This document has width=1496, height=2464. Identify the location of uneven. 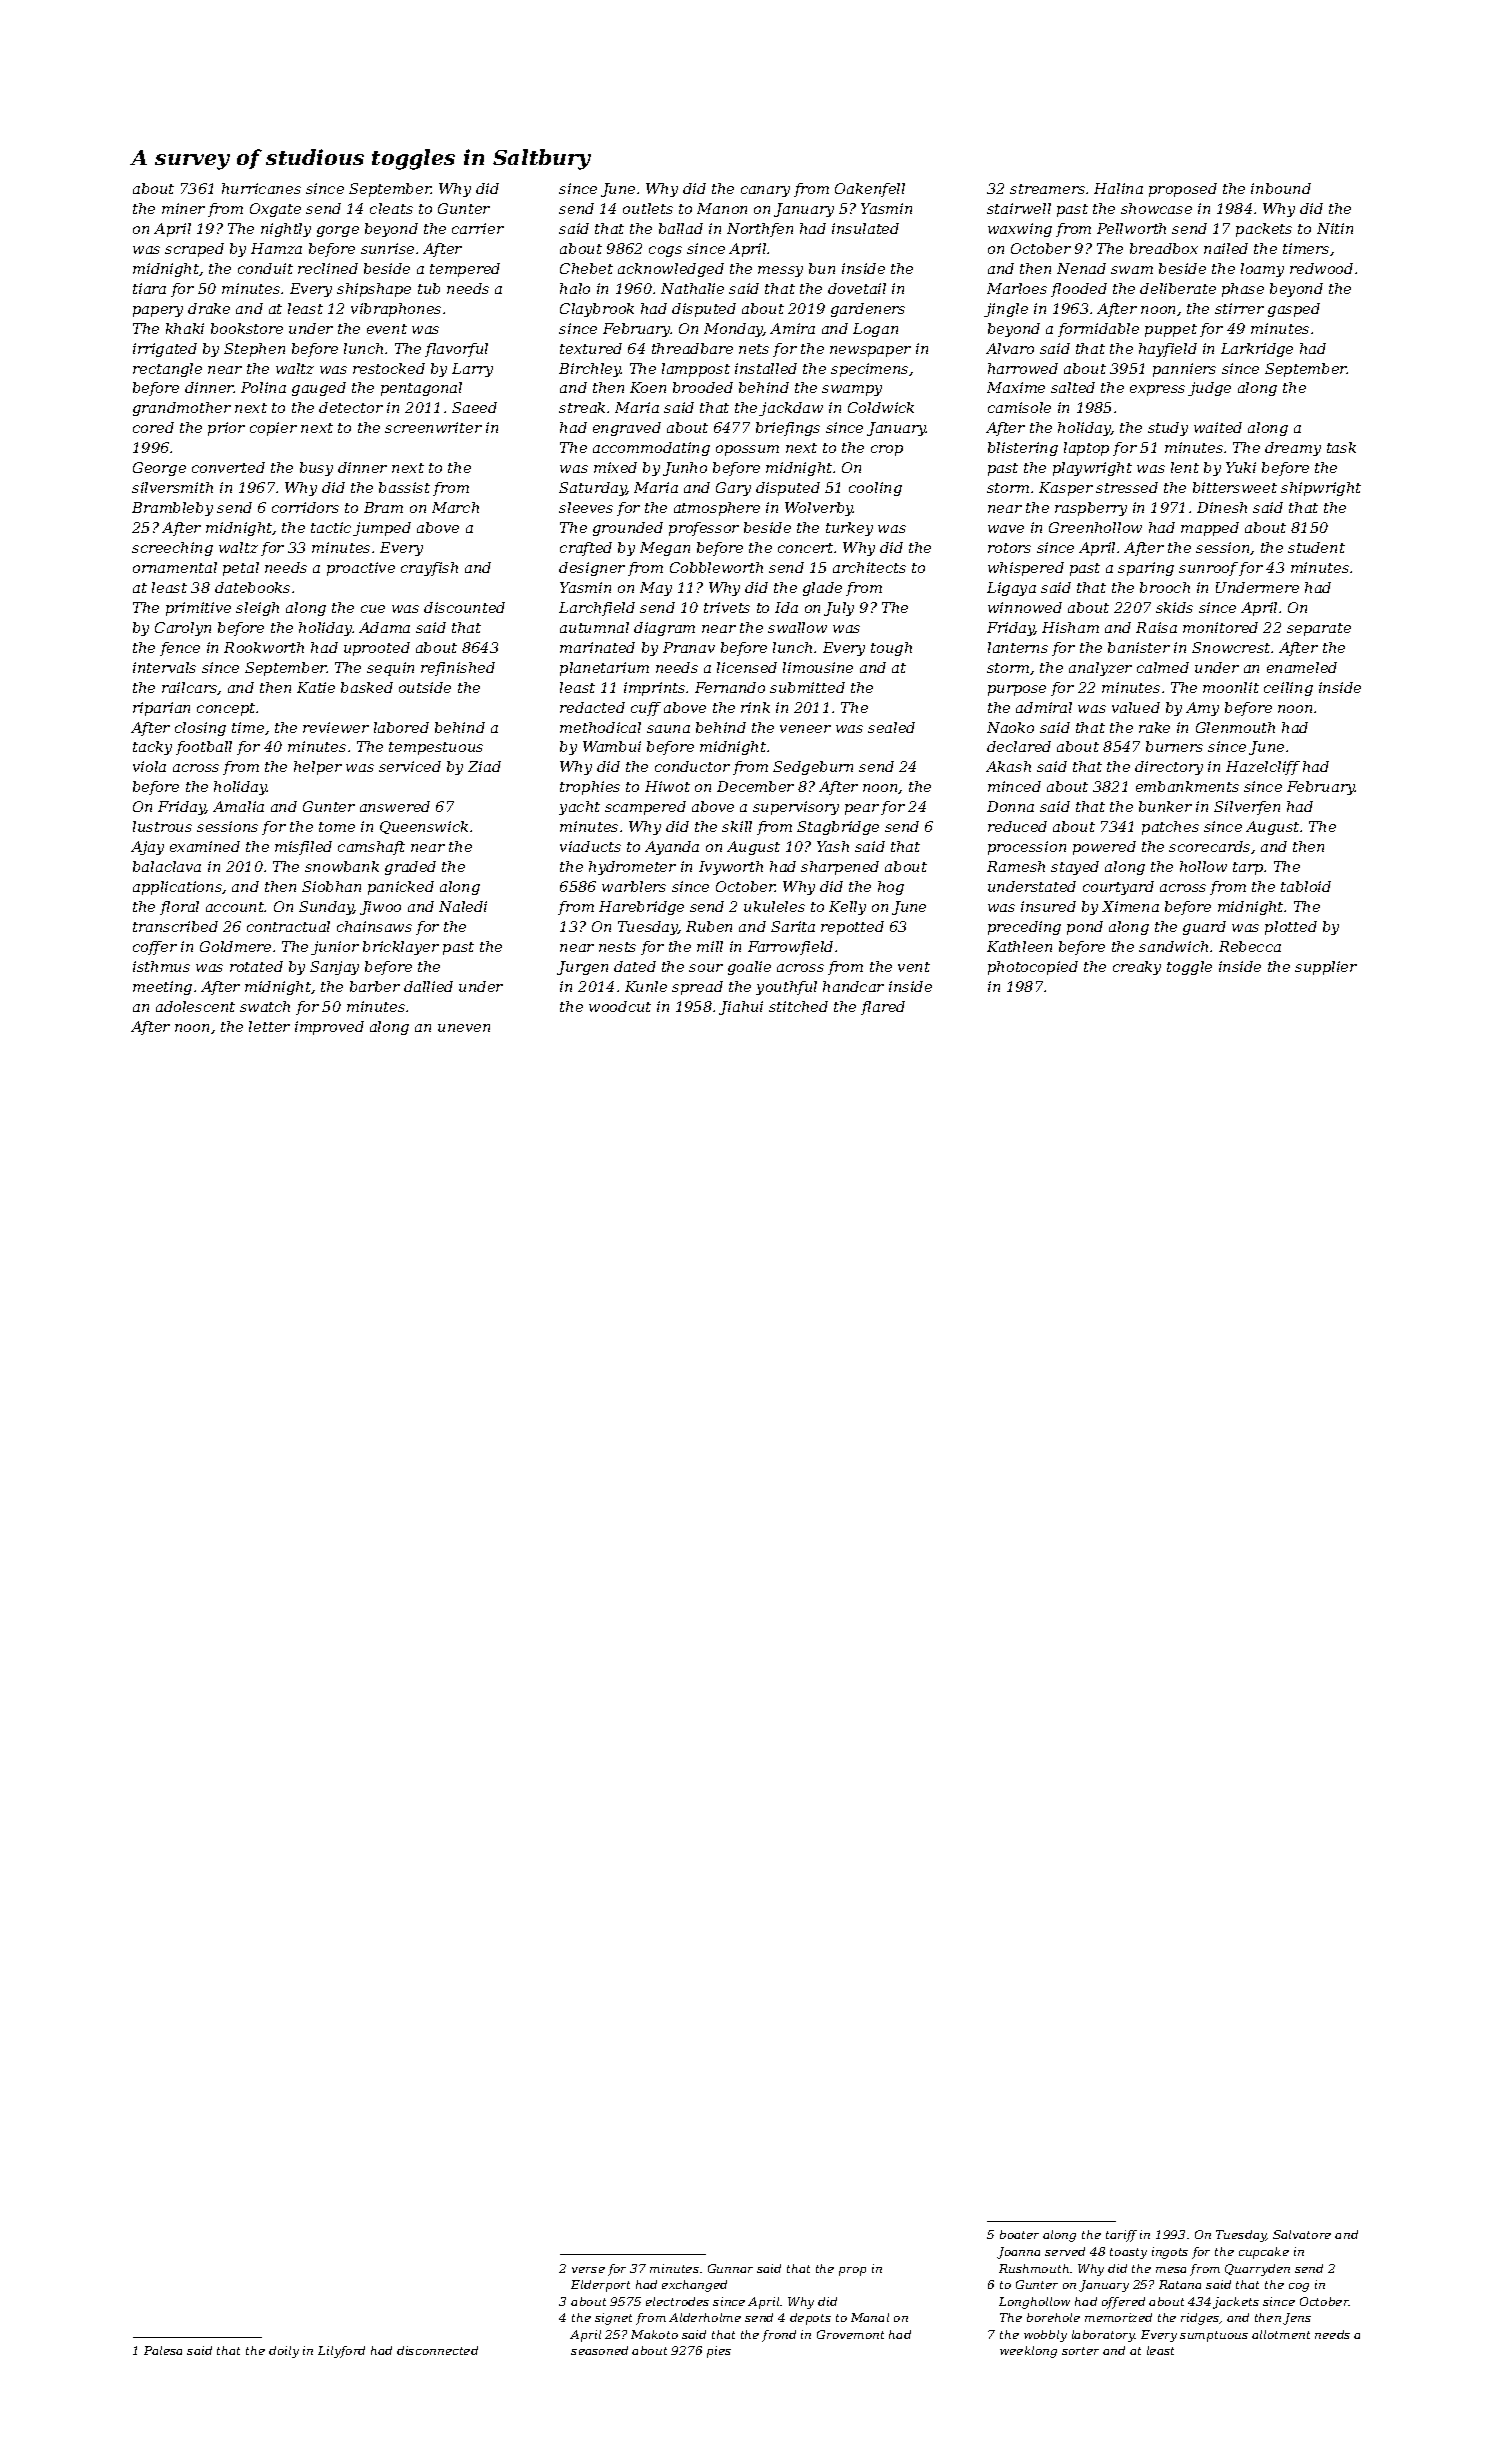
(464, 1028).
